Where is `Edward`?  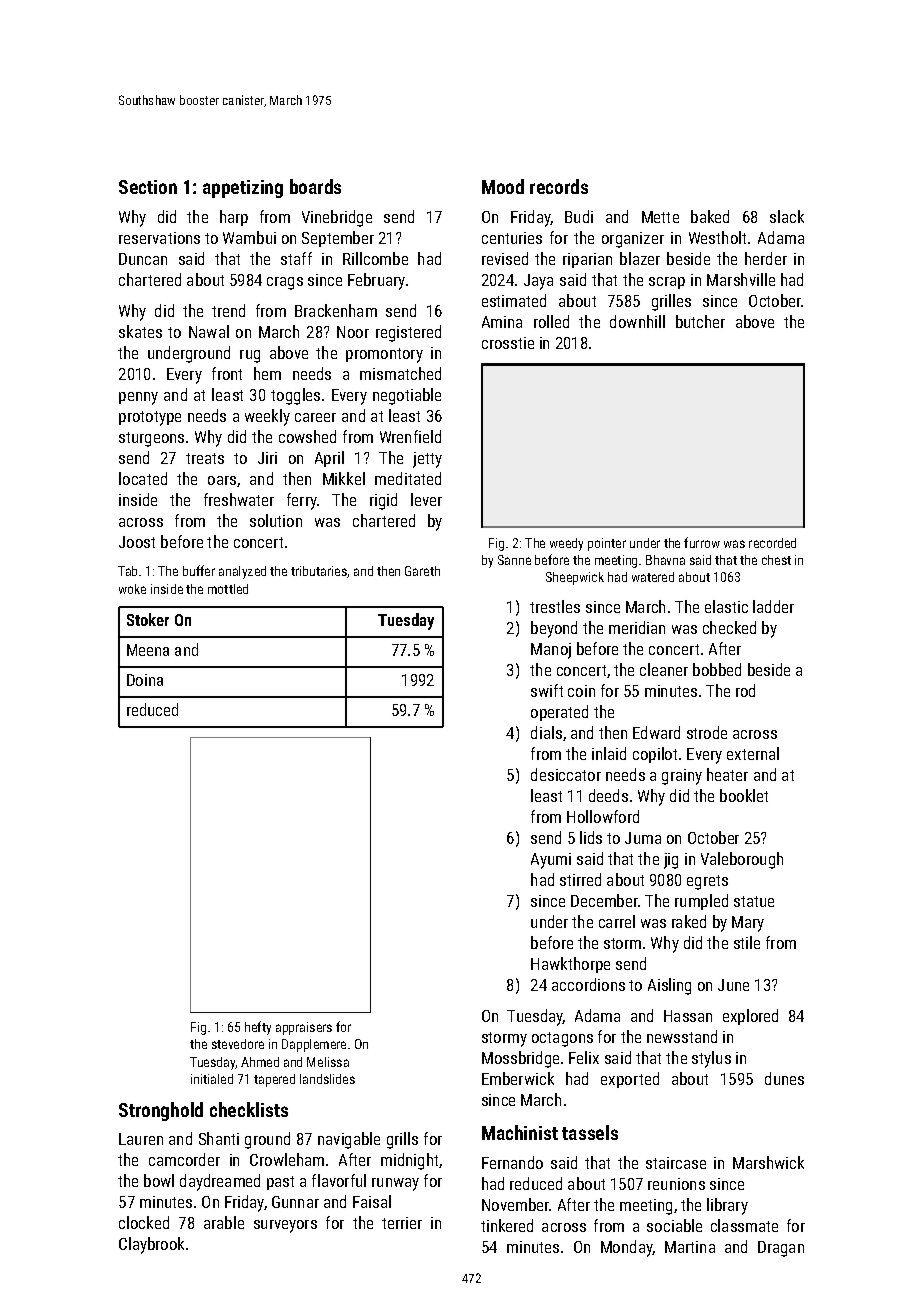 Edward is located at coordinates (656, 732).
